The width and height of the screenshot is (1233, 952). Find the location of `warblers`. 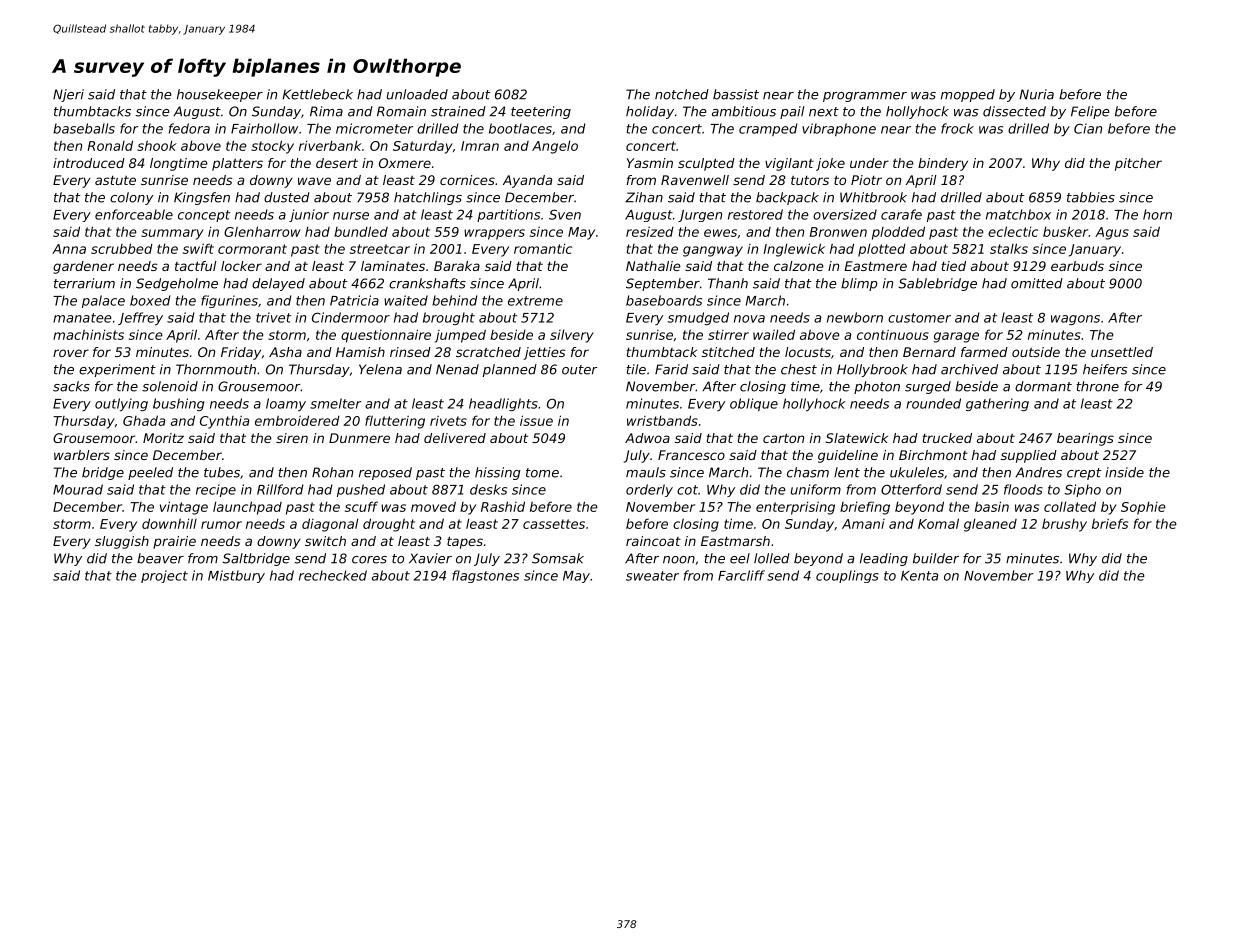

warblers is located at coordinates (82, 455).
